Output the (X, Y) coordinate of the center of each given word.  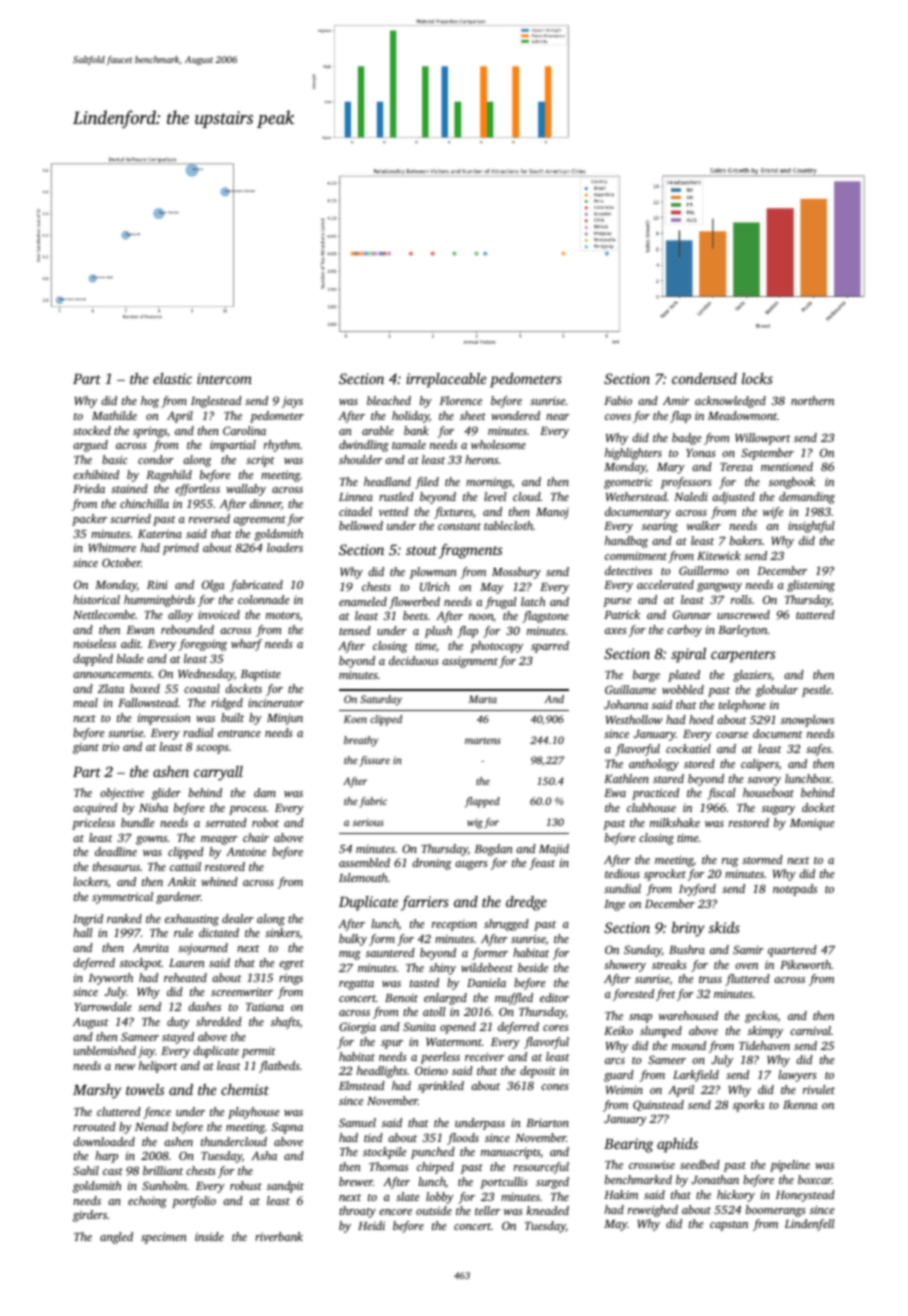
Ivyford (697, 890)
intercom (224, 378)
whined (219, 881)
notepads (795, 890)
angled (116, 1238)
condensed (704, 378)
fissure (374, 761)
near (557, 417)
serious (368, 822)
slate (407, 1196)
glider (166, 794)
